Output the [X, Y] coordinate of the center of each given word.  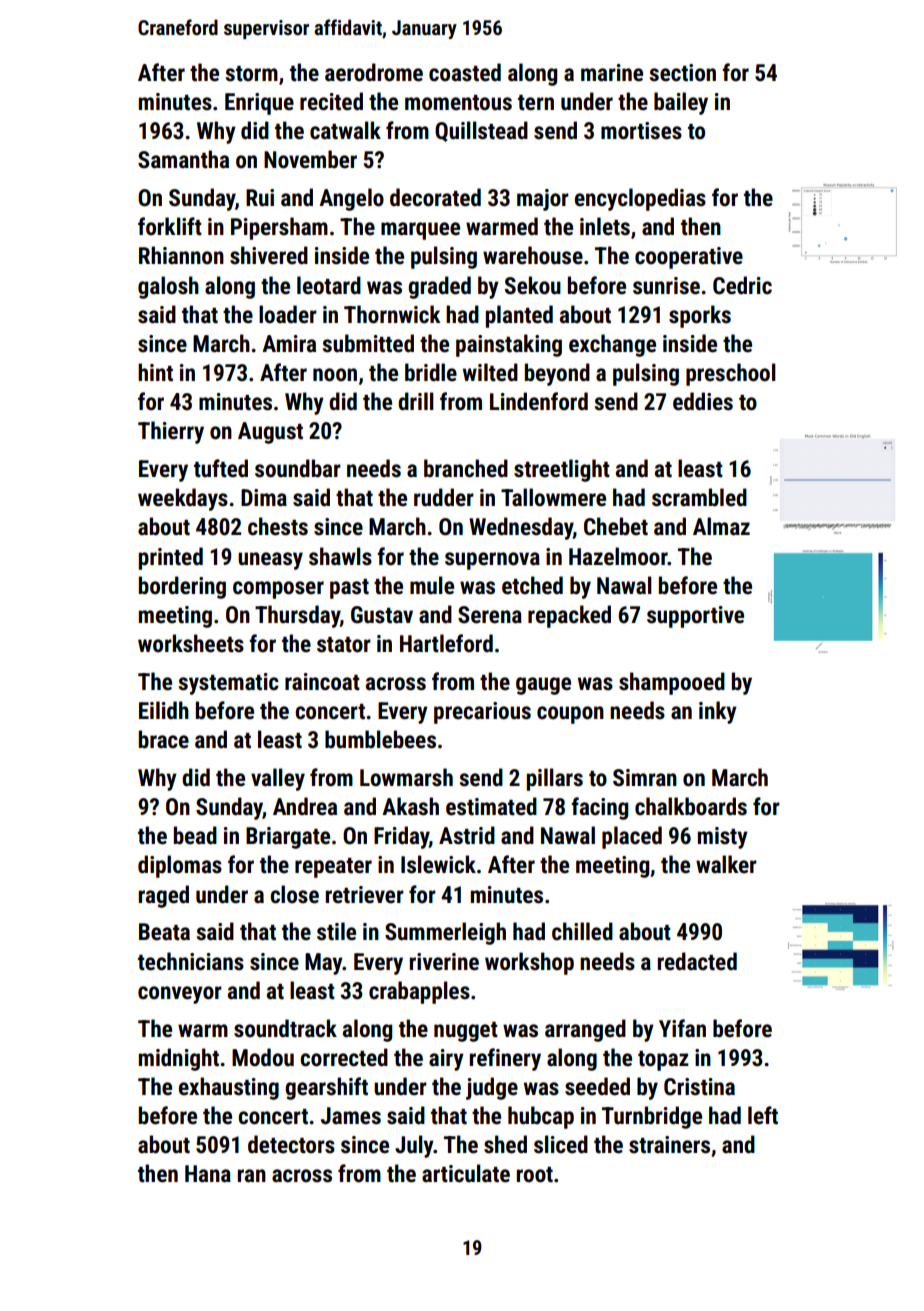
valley [278, 779]
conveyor [180, 995]
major [543, 200]
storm [251, 74]
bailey [681, 103]
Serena [490, 615]
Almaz [721, 526]
